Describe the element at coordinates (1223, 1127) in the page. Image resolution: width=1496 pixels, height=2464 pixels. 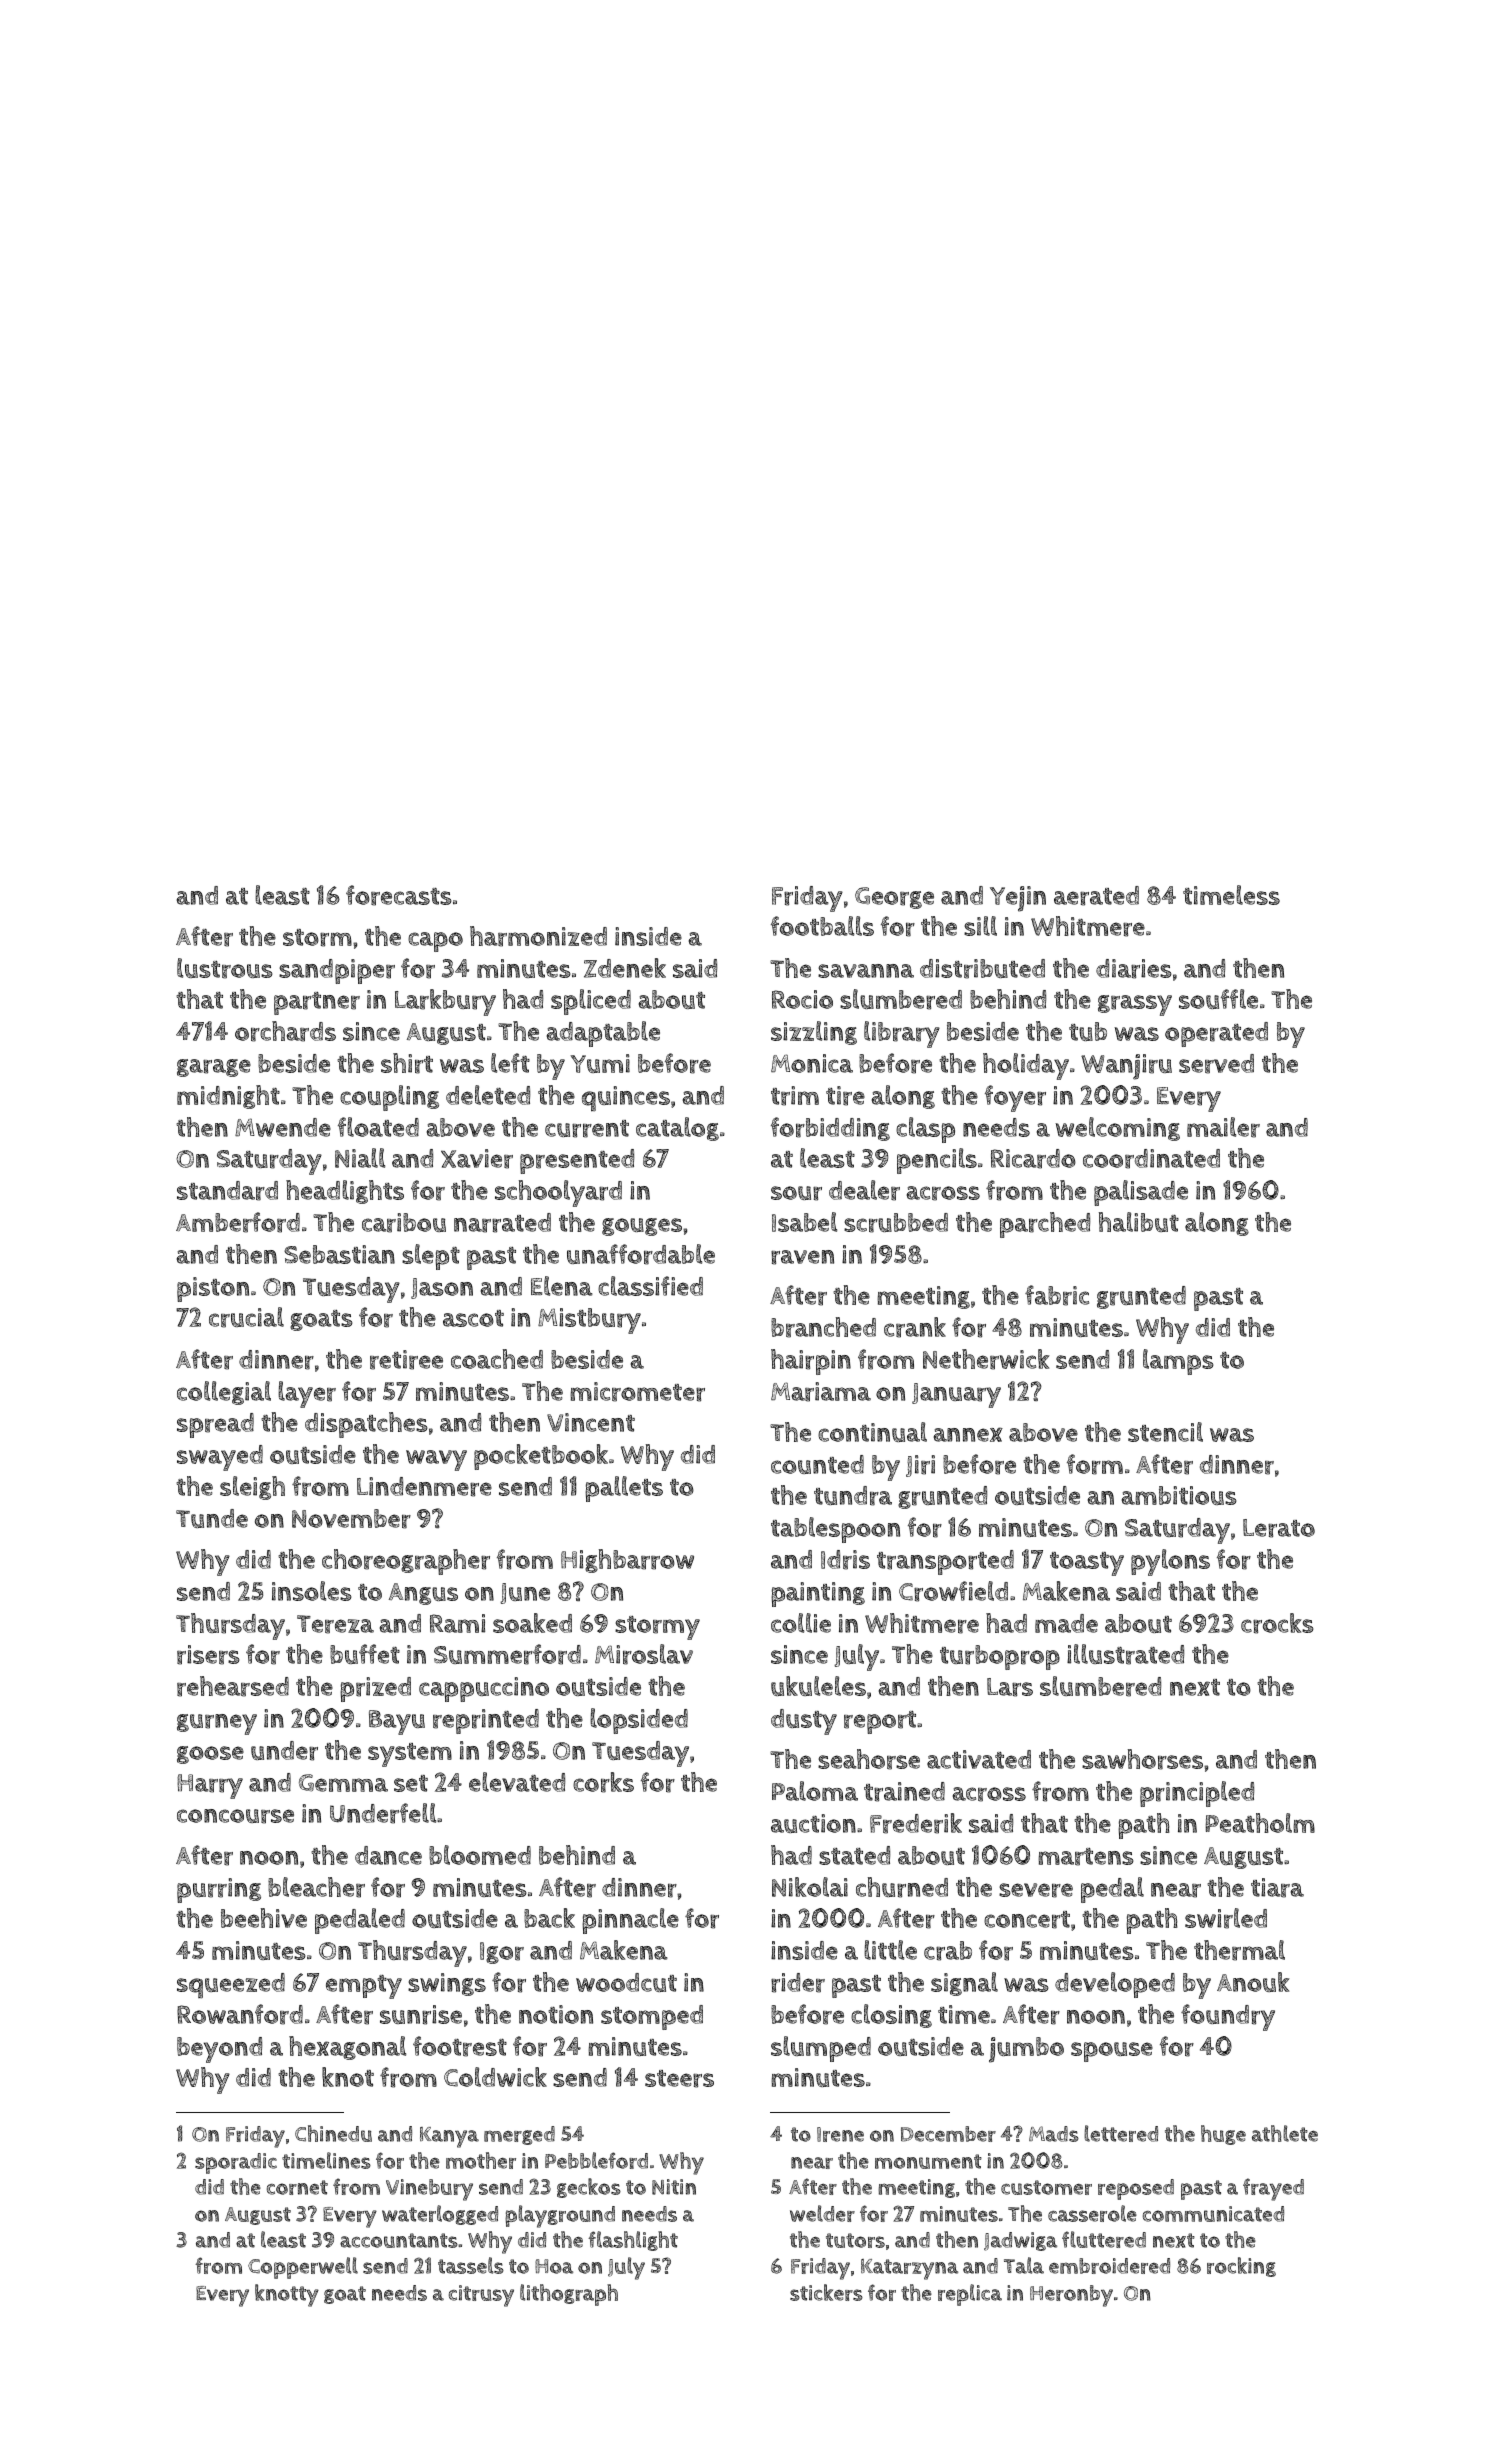
I see `mailer` at that location.
